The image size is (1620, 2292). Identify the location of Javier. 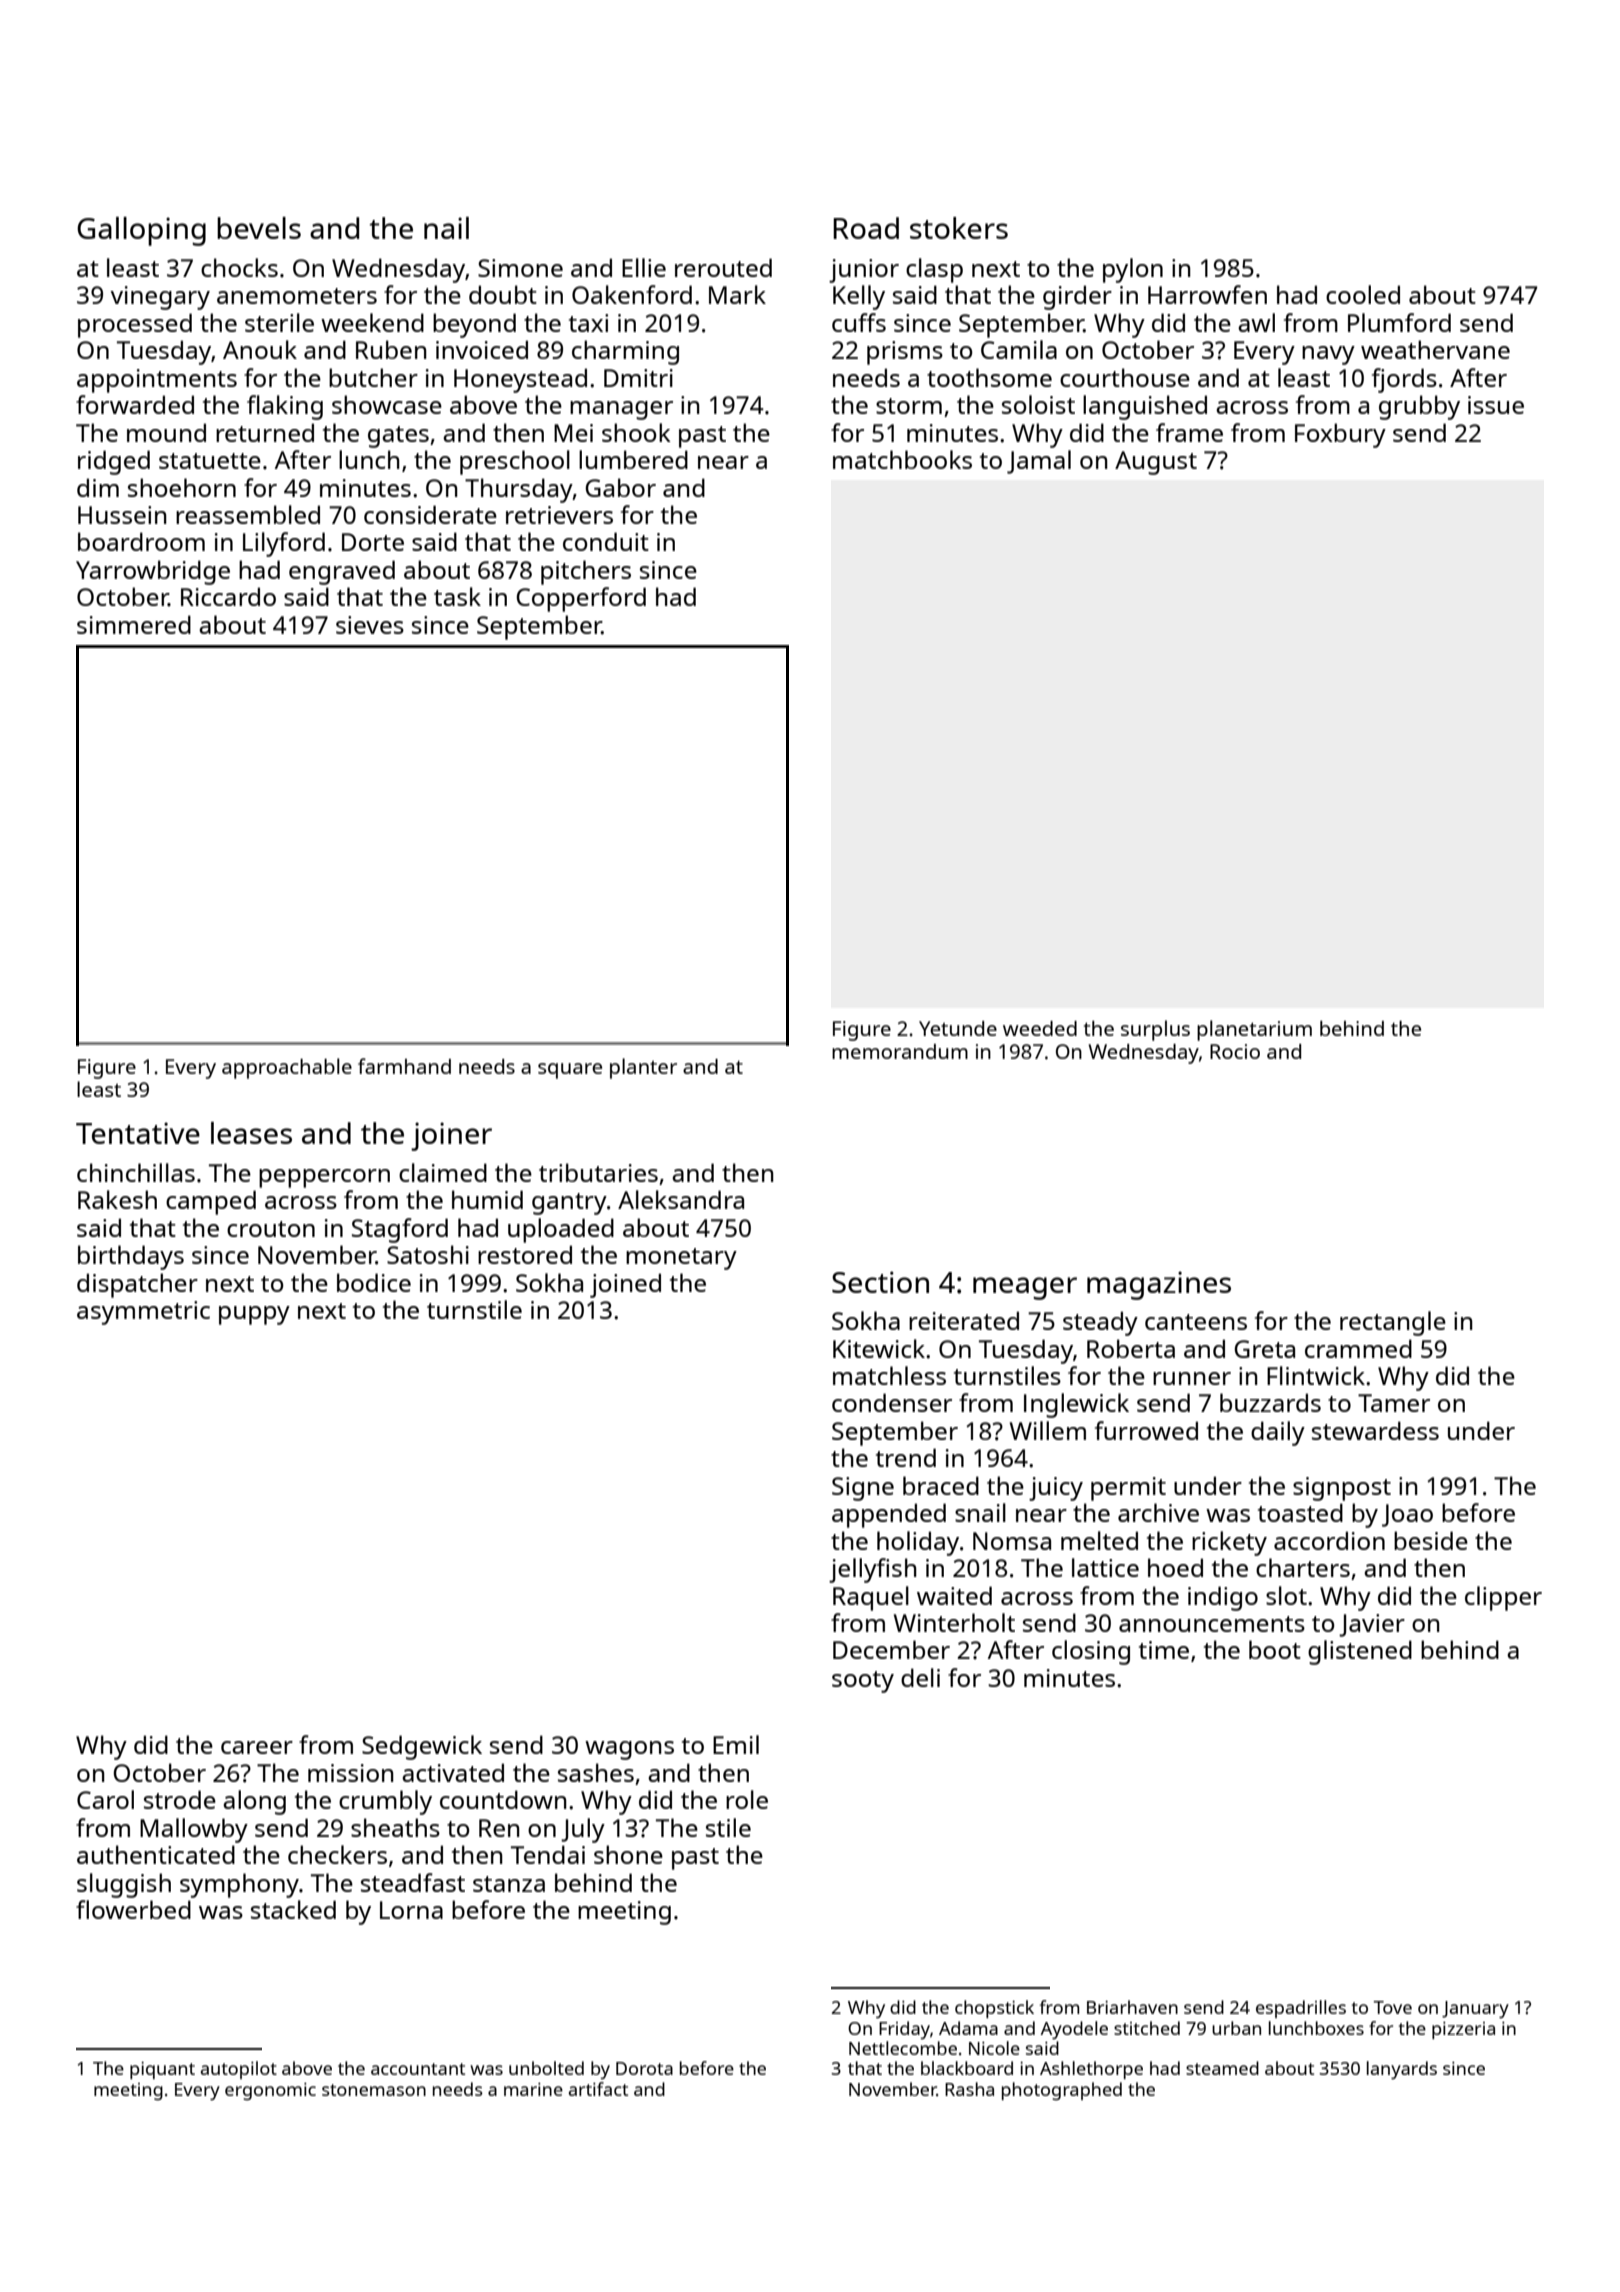
(1372, 1625).
